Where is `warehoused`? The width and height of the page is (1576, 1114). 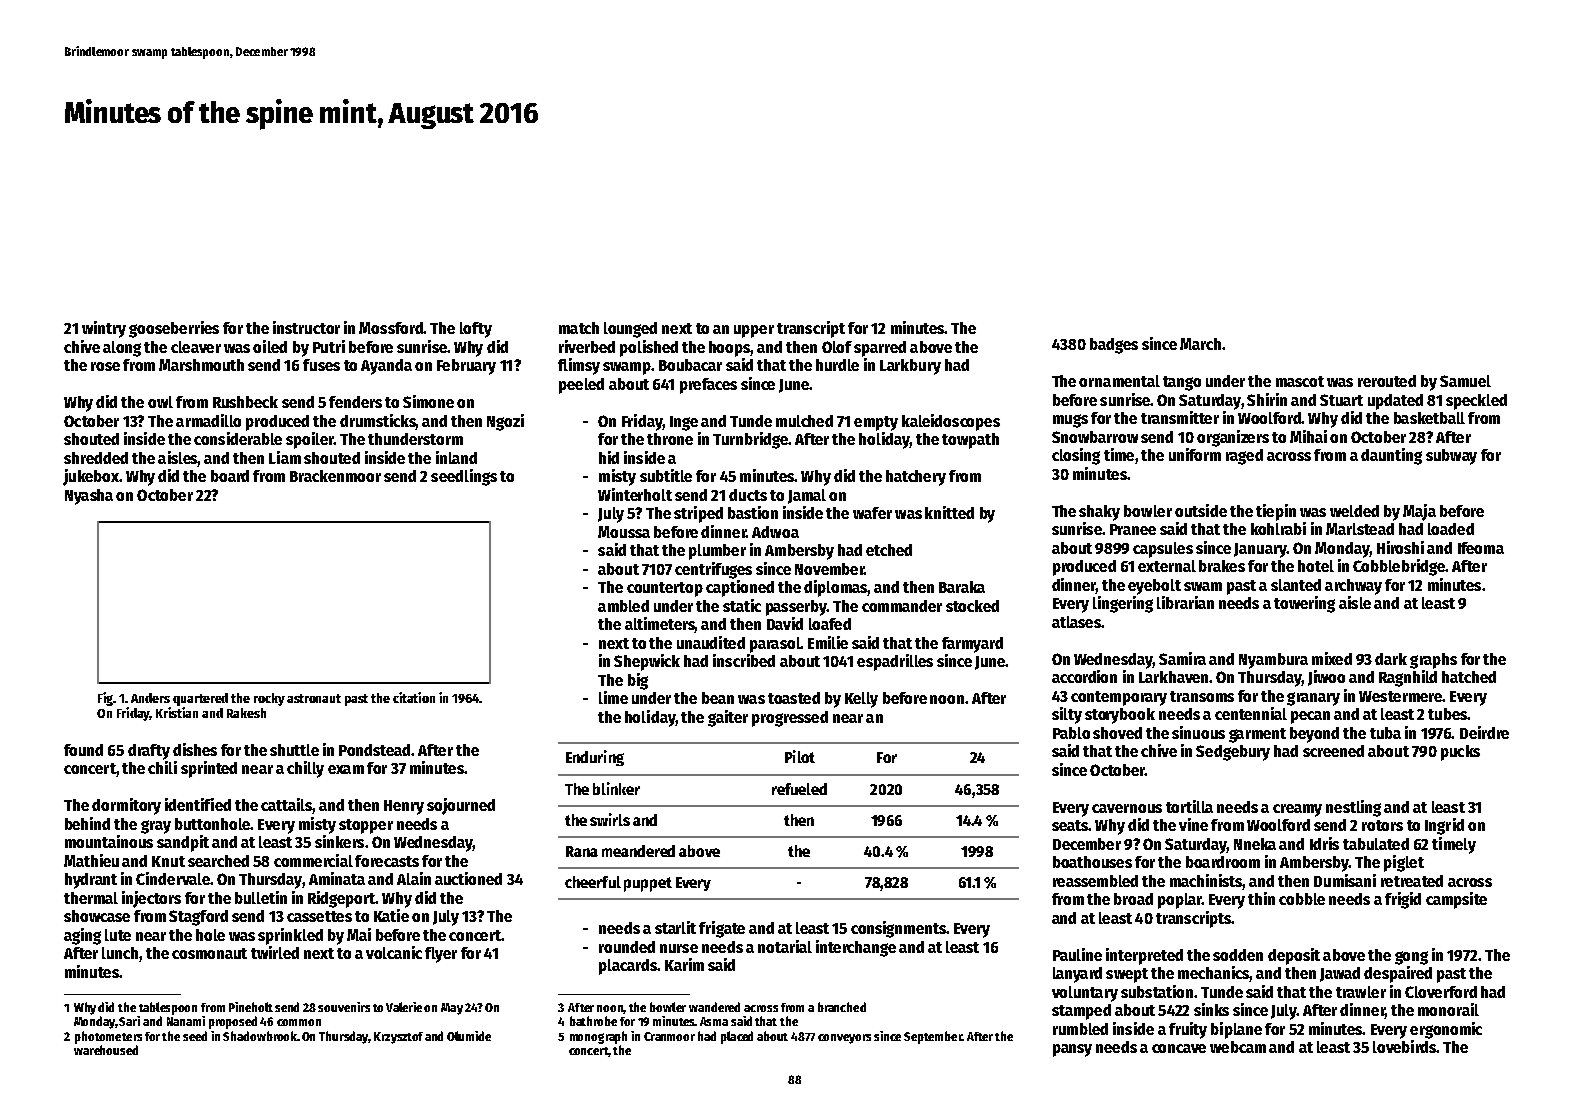 warehoused is located at coordinates (106, 1050).
